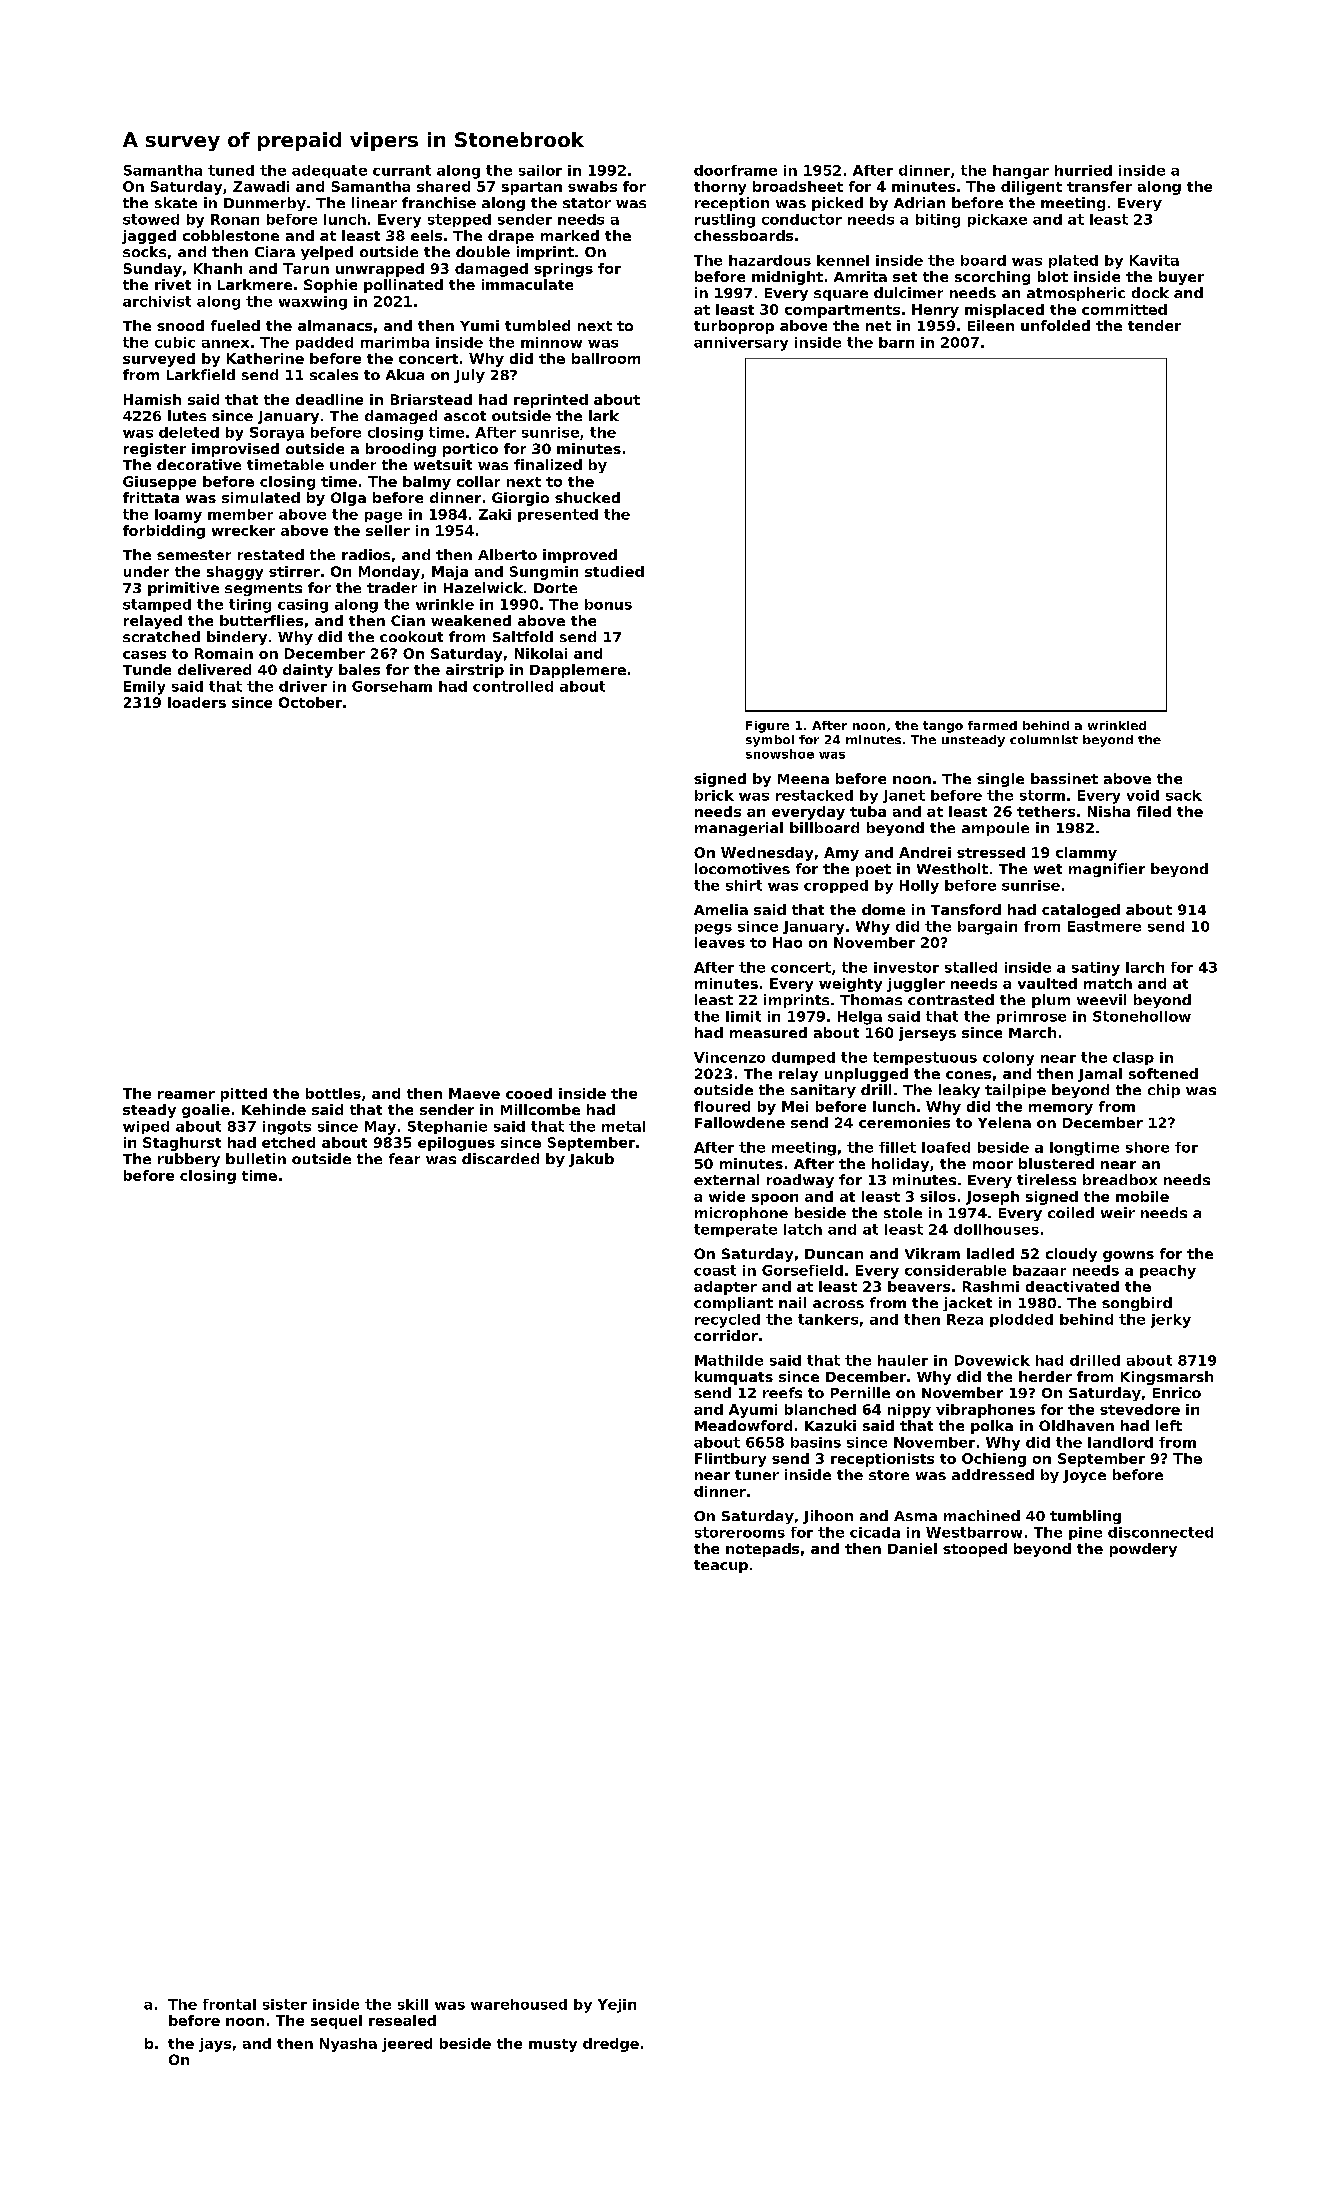  Describe the element at coordinates (1031, 188) in the screenshot. I see `diligent` at that location.
